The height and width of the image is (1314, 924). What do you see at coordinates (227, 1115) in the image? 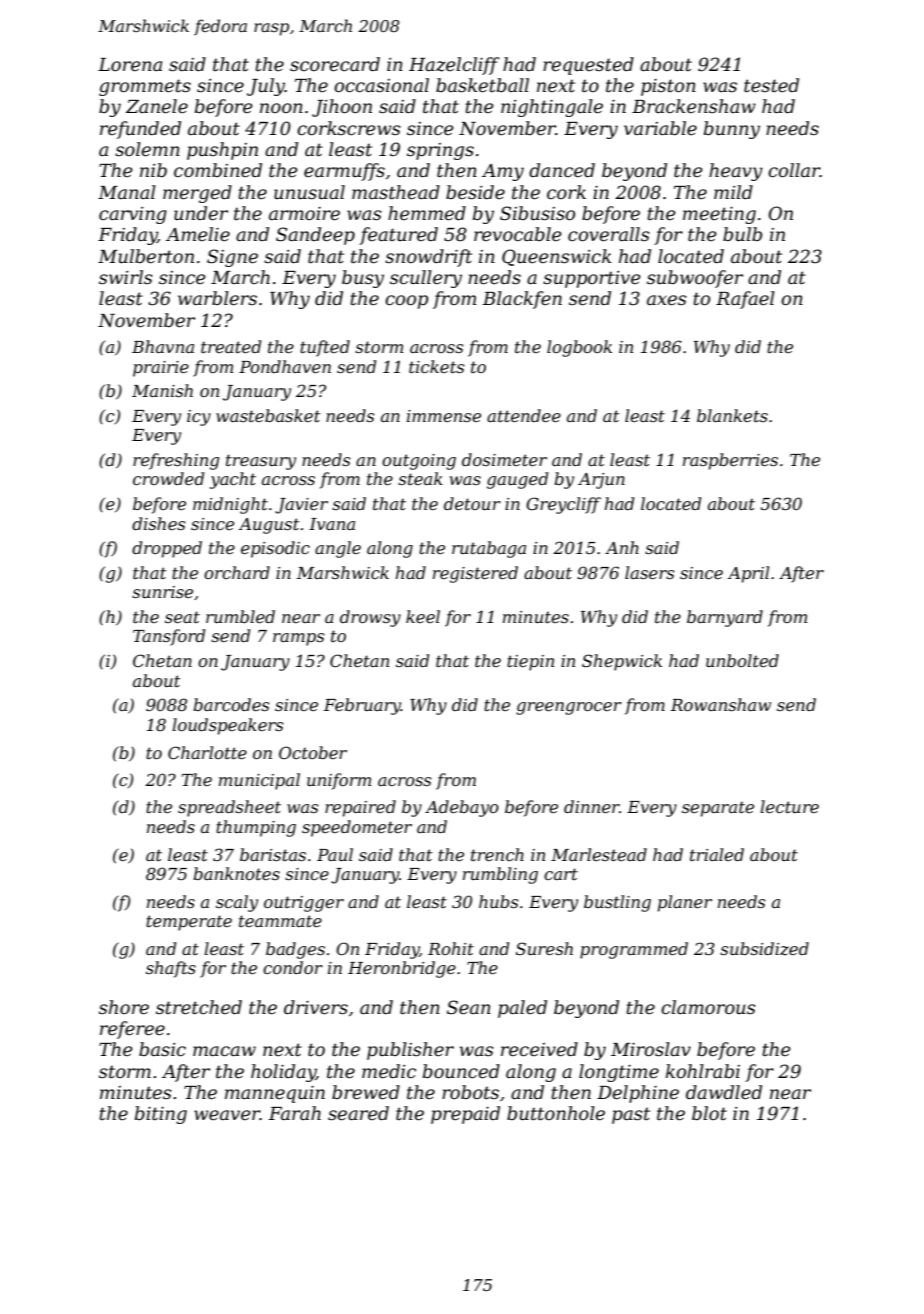
I see `weaver` at bounding box center [227, 1115].
